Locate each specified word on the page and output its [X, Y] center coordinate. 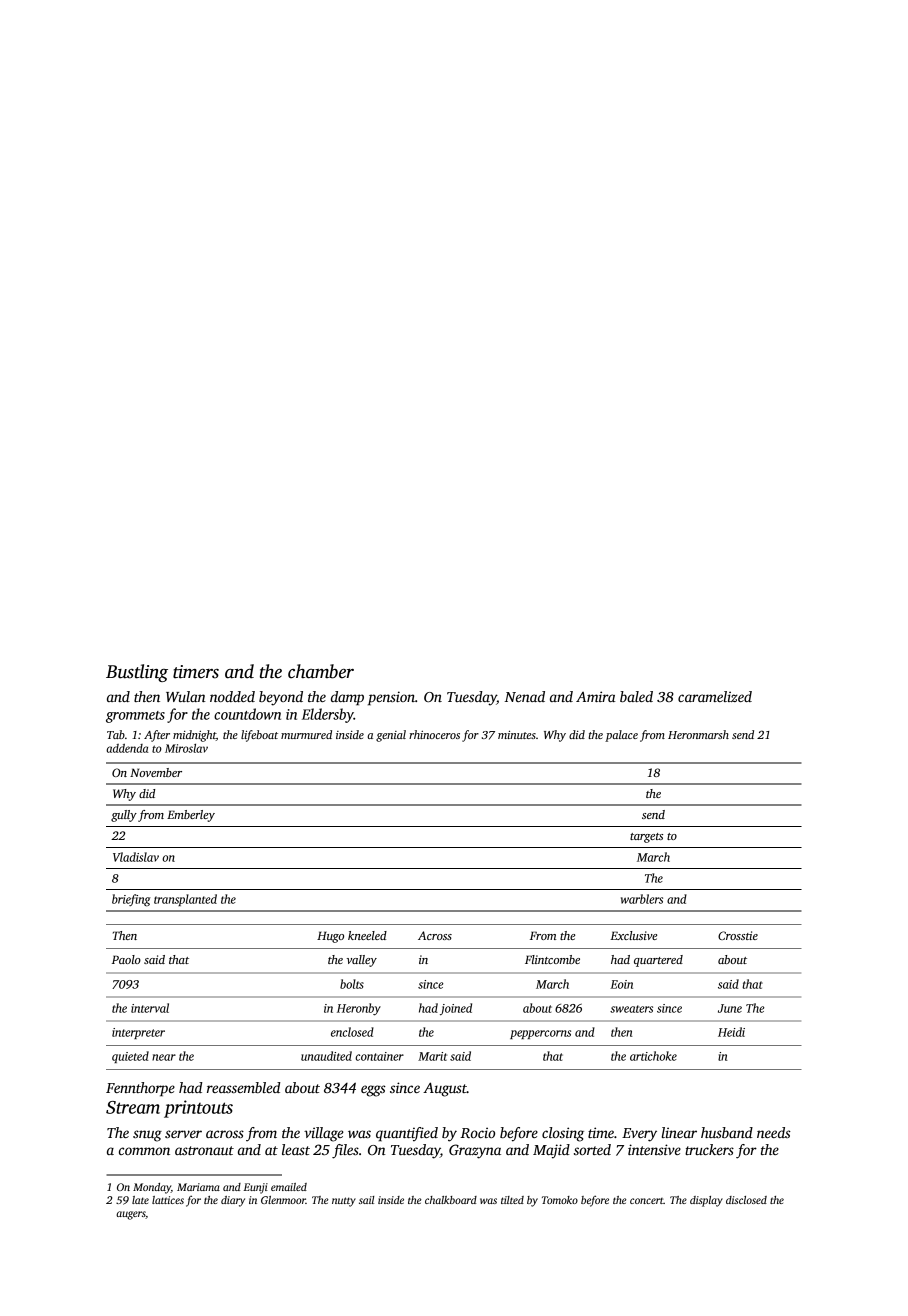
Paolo [126, 959]
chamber [321, 671]
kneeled [367, 935]
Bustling [137, 673]
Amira [596, 696]
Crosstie [738, 935]
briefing [131, 900]
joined [456, 1009]
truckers [709, 1149]
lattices [168, 1200]
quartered [658, 961]
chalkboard [451, 1200]
